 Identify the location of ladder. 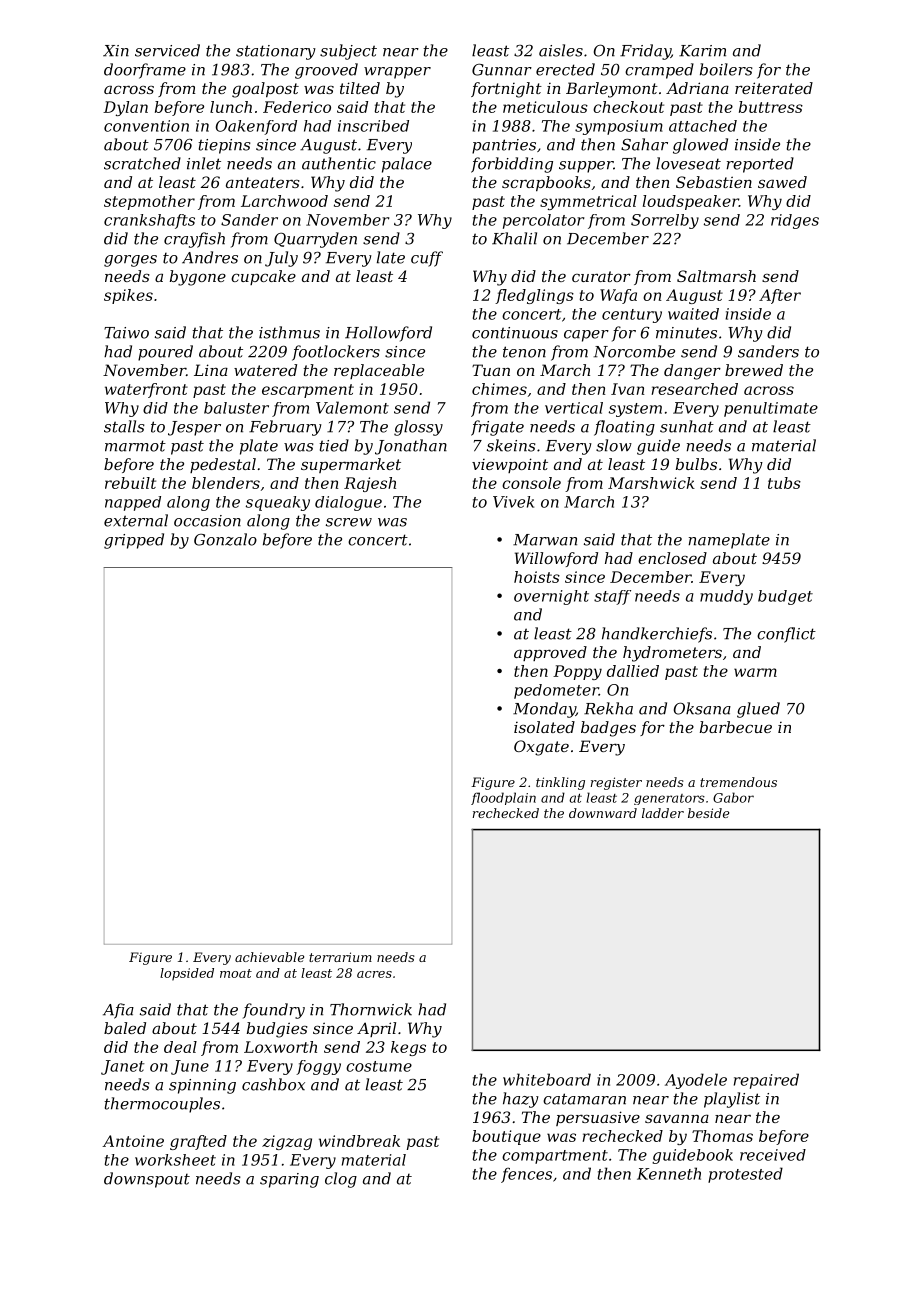
(663, 813).
